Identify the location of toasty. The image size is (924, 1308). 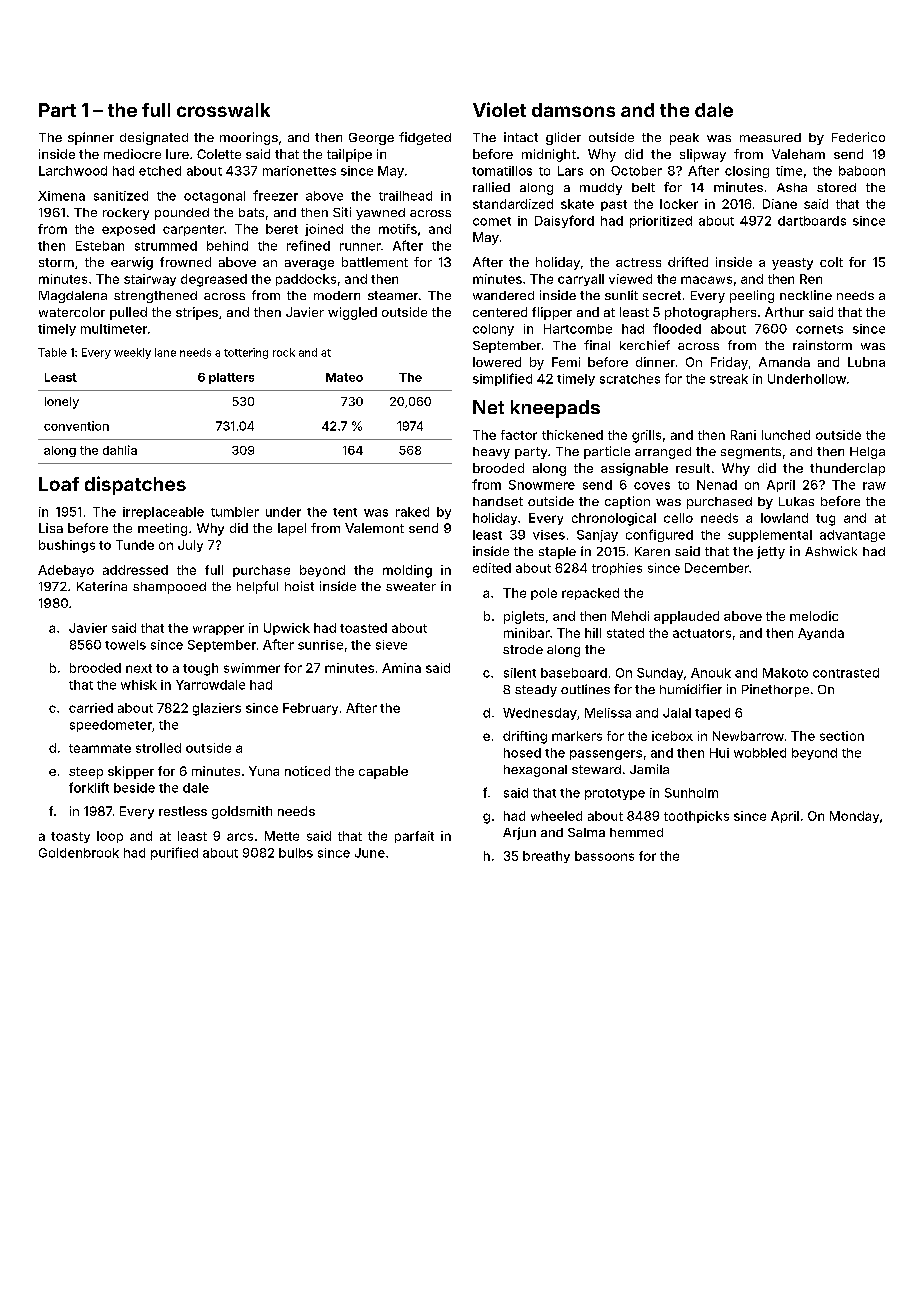
(70, 837).
